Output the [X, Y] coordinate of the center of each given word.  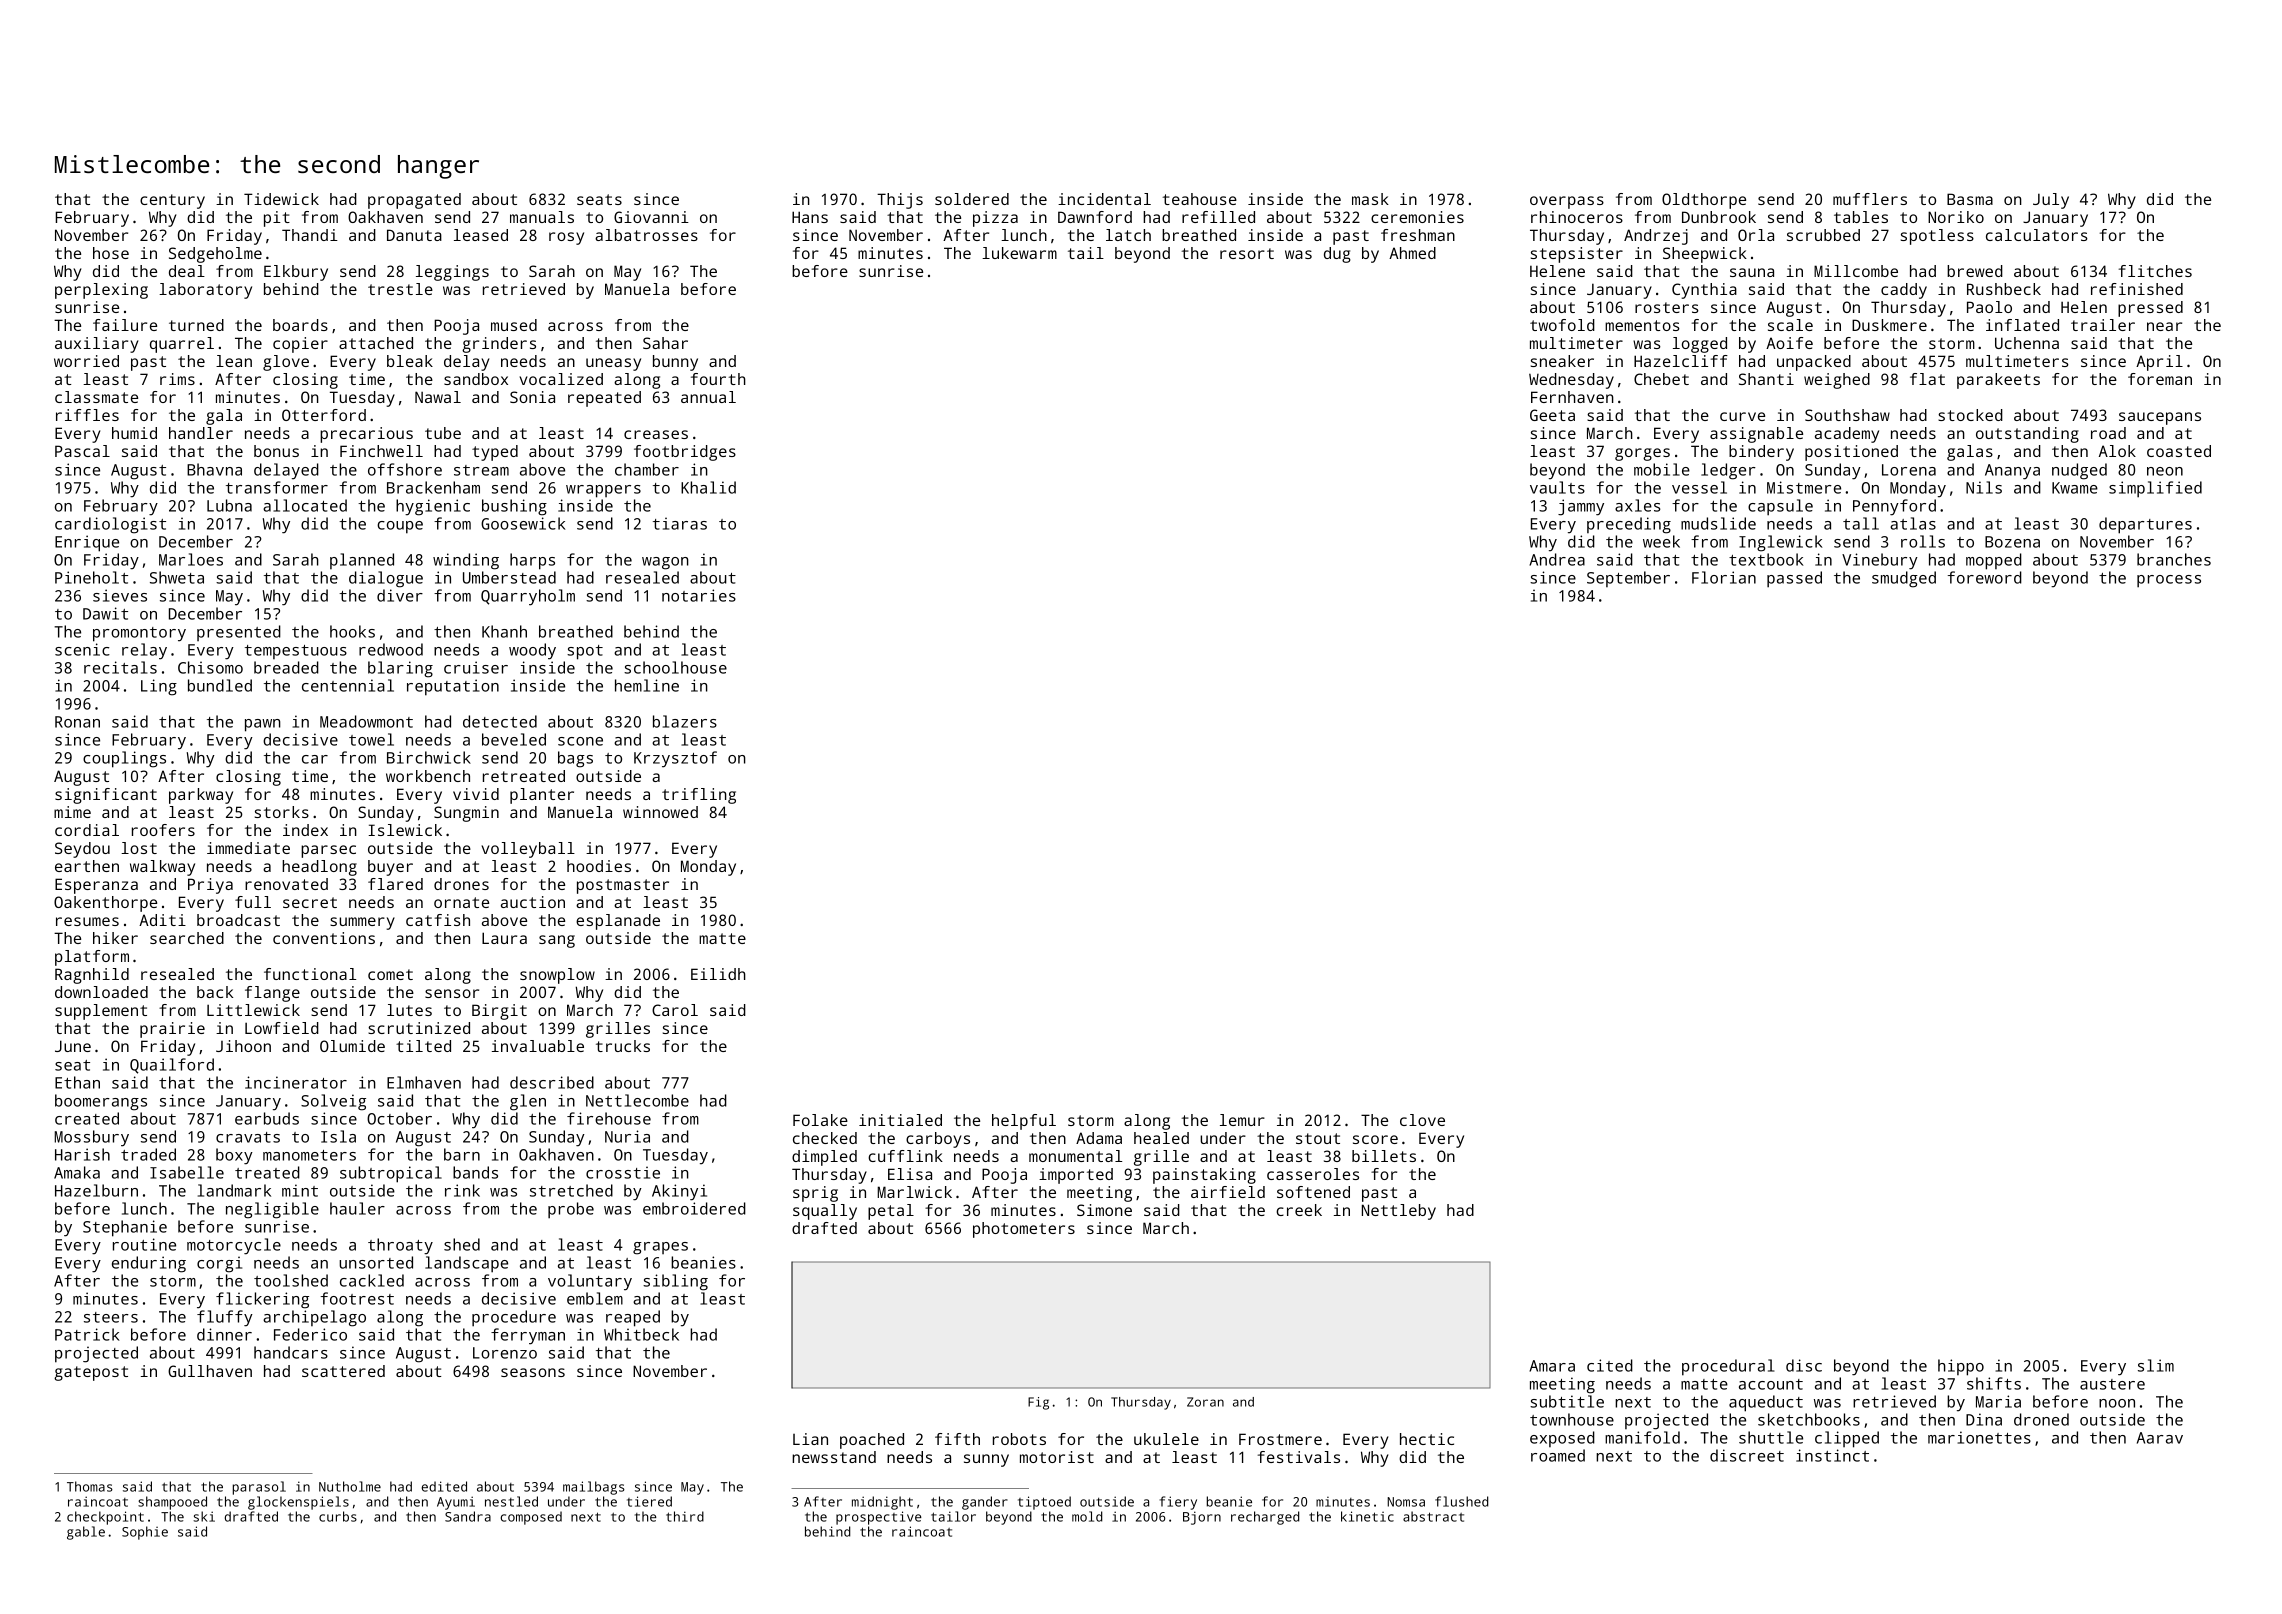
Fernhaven [1572, 397]
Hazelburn [96, 1190]
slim [2156, 1365]
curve [1742, 416]
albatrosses [646, 235]
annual [708, 397]
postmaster [623, 886]
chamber [647, 469]
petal [891, 1212]
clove [1422, 1120]
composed [531, 1518]
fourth [718, 379]
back [215, 992]
